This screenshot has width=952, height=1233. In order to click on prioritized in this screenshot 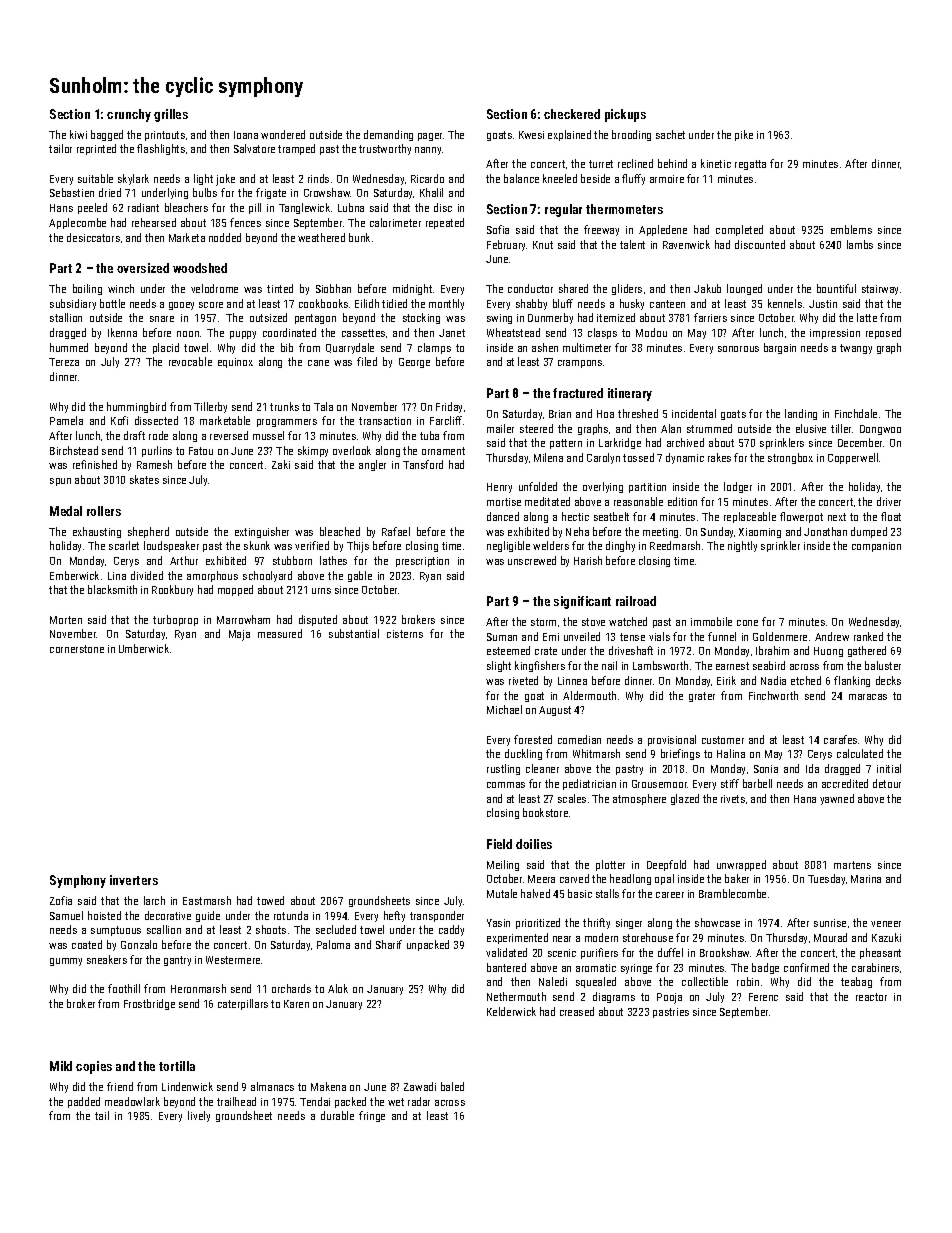, I will do `click(538, 923)`.
